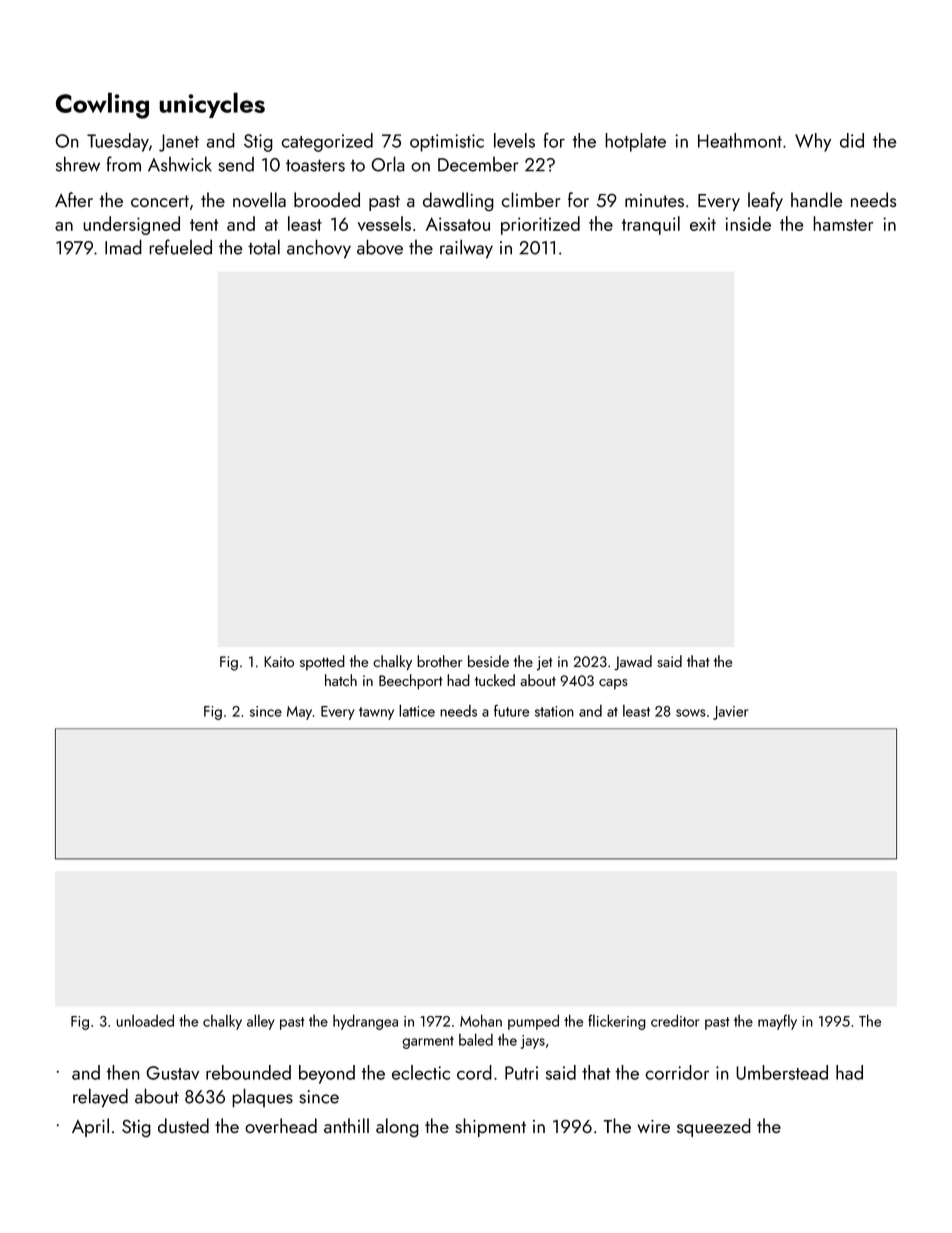  I want to click on hamster, so click(843, 223).
